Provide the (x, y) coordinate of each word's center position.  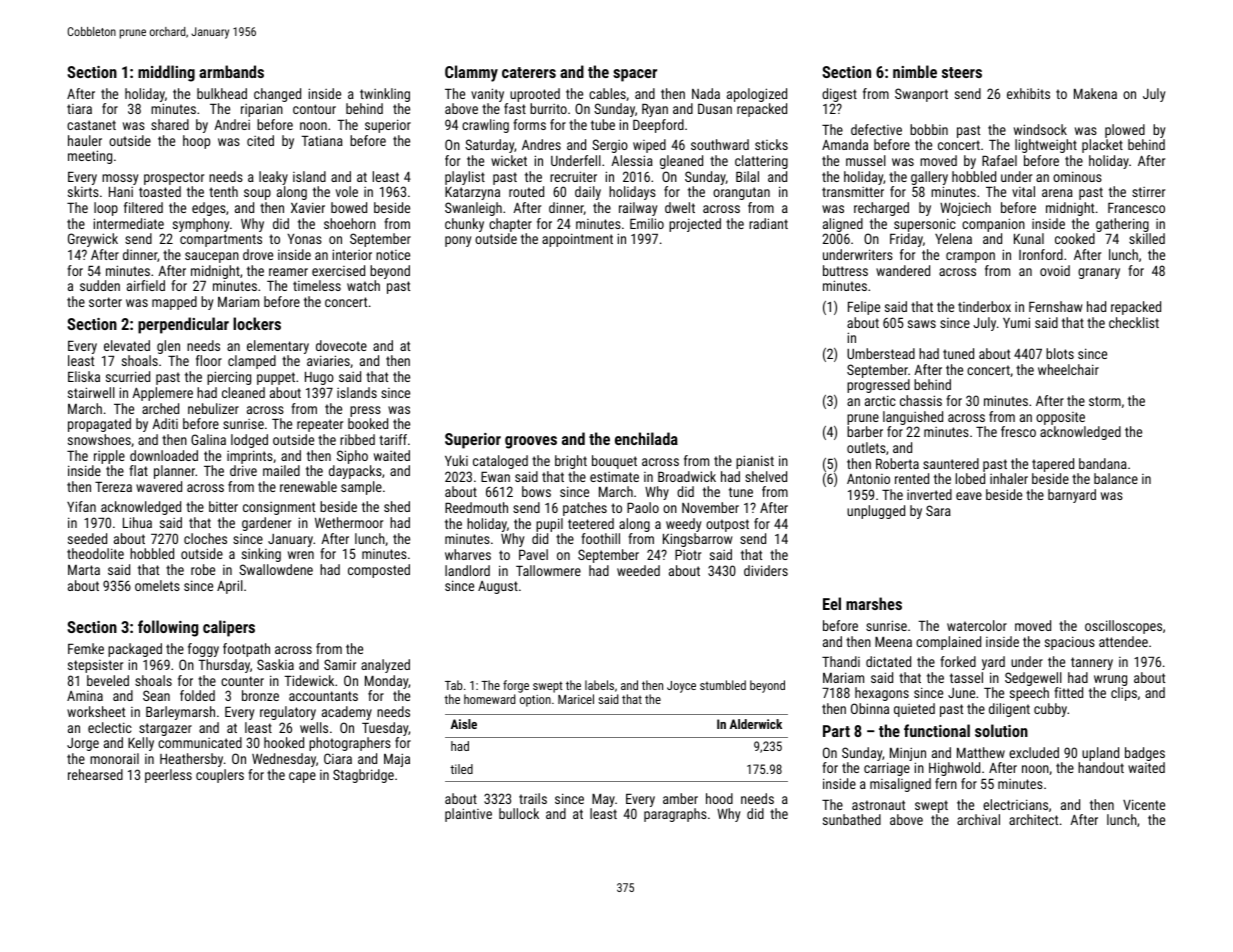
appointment (577, 240)
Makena (1095, 93)
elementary (278, 347)
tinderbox (984, 306)
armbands (231, 71)
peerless (168, 776)
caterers (529, 72)
